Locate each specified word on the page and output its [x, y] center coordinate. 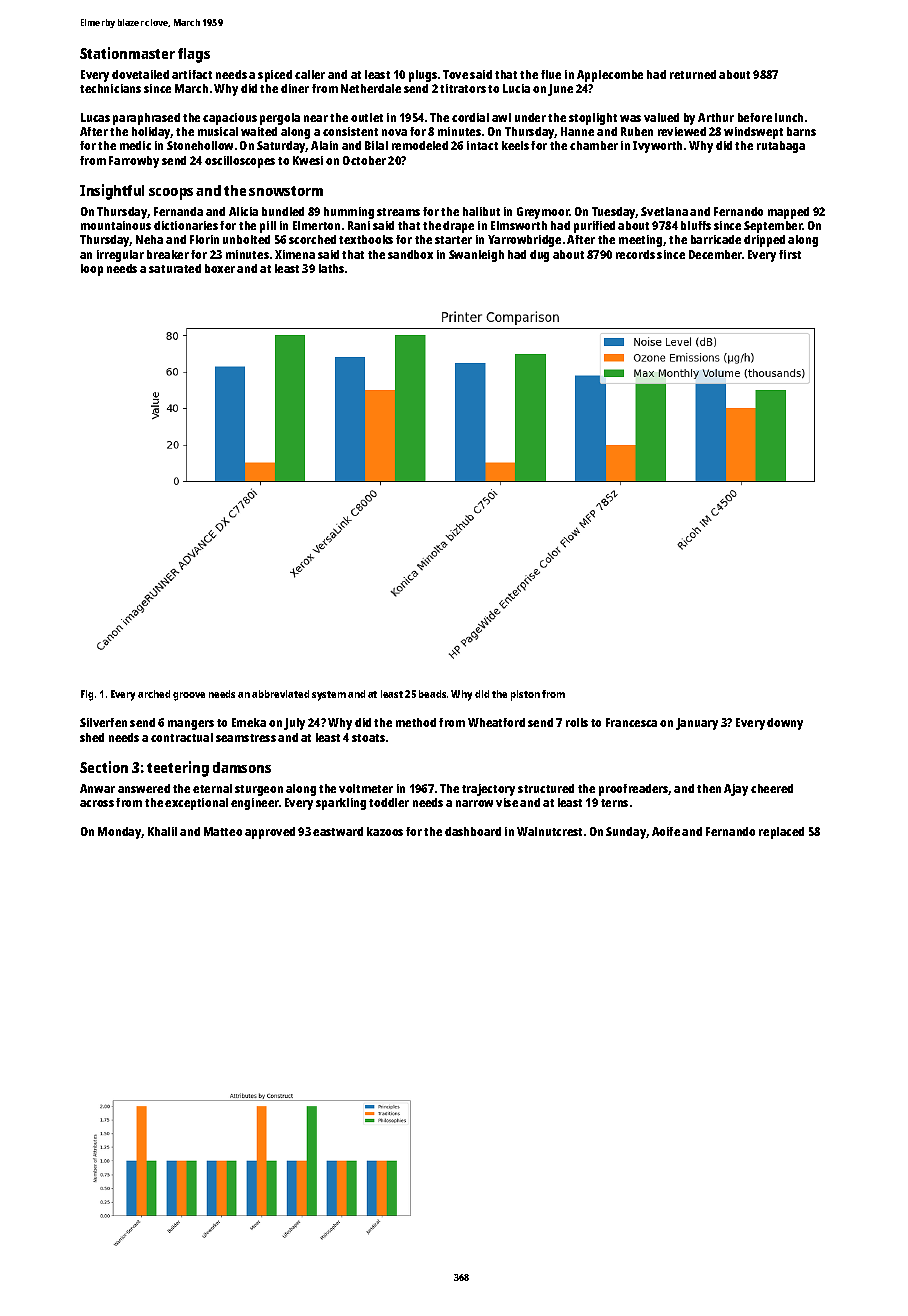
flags [194, 55]
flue [551, 74]
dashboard [473, 831]
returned [693, 74]
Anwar [97, 788]
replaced [781, 833]
